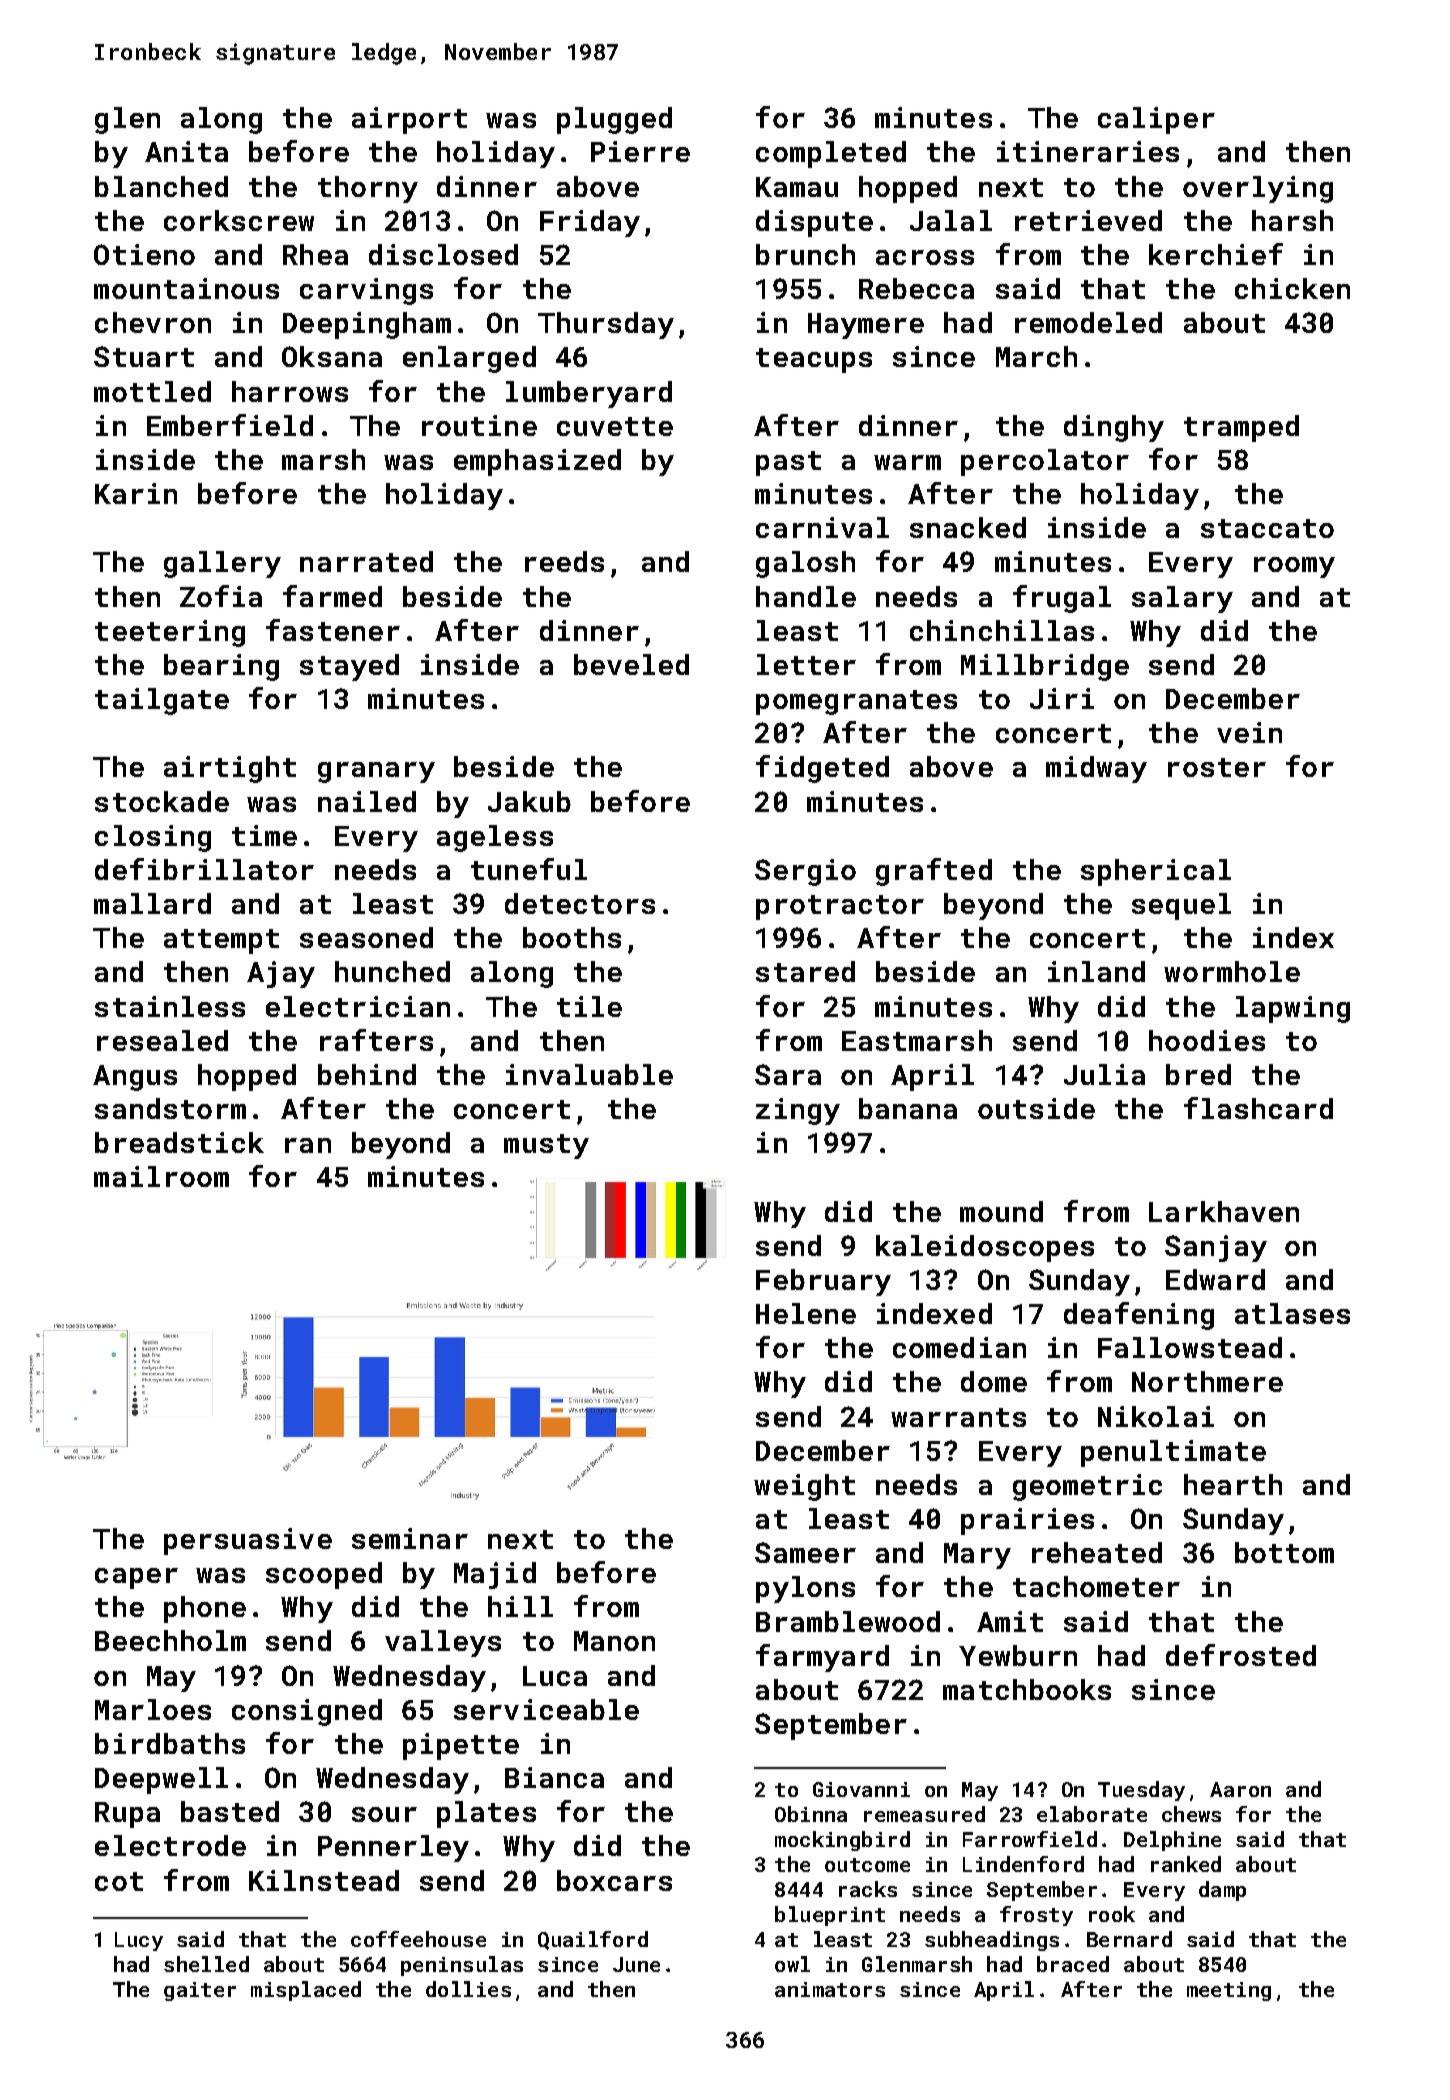 This image has height=2100, width=1450. I want to click on caliper, so click(1156, 120).
